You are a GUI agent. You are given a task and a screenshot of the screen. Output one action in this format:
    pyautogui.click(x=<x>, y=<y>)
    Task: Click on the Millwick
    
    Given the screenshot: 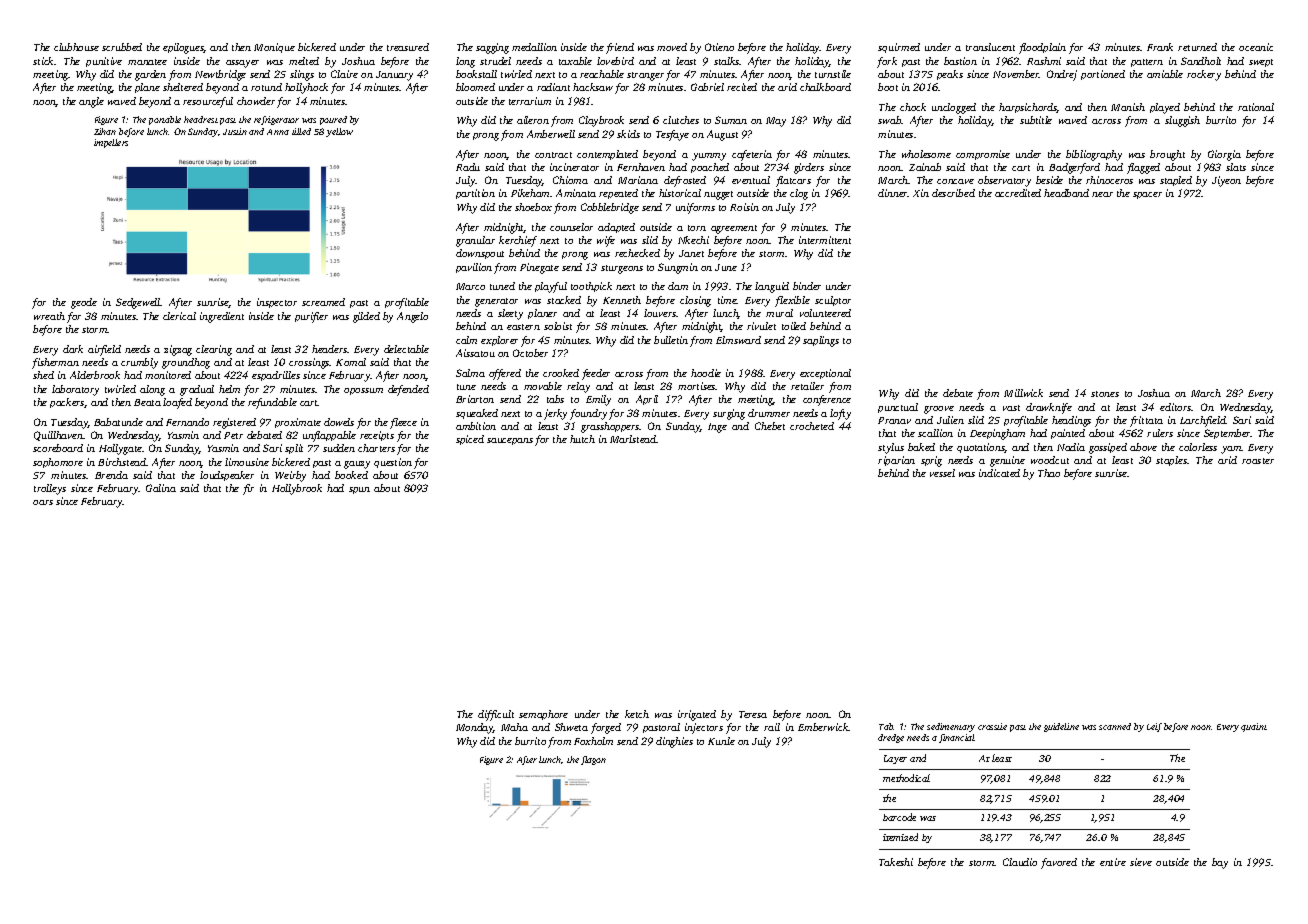 What is the action you would take?
    pyautogui.click(x=1023, y=393)
